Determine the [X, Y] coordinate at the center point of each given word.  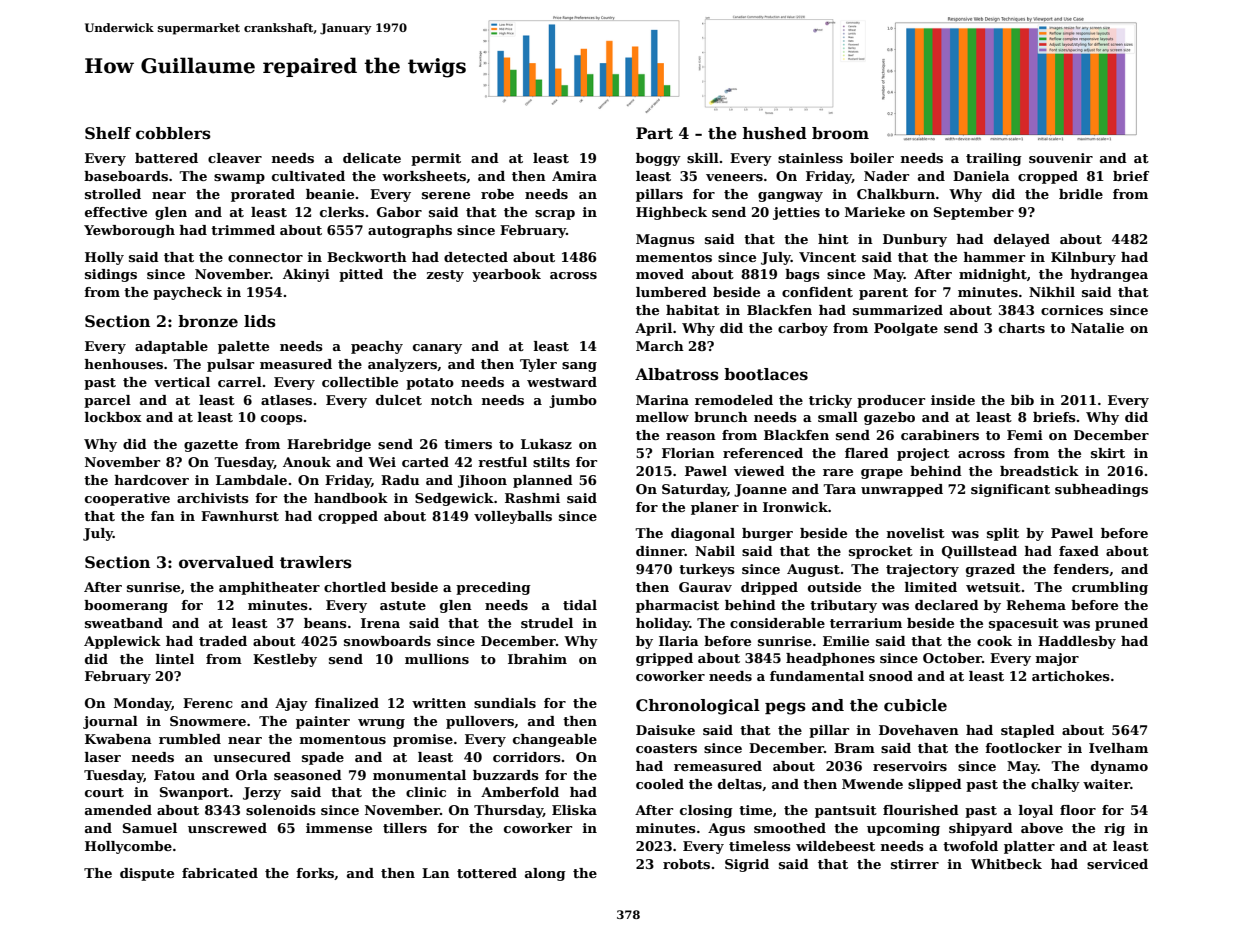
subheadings [1101, 490]
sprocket [881, 552]
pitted [361, 275]
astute [403, 605]
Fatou [174, 775]
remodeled [734, 400]
